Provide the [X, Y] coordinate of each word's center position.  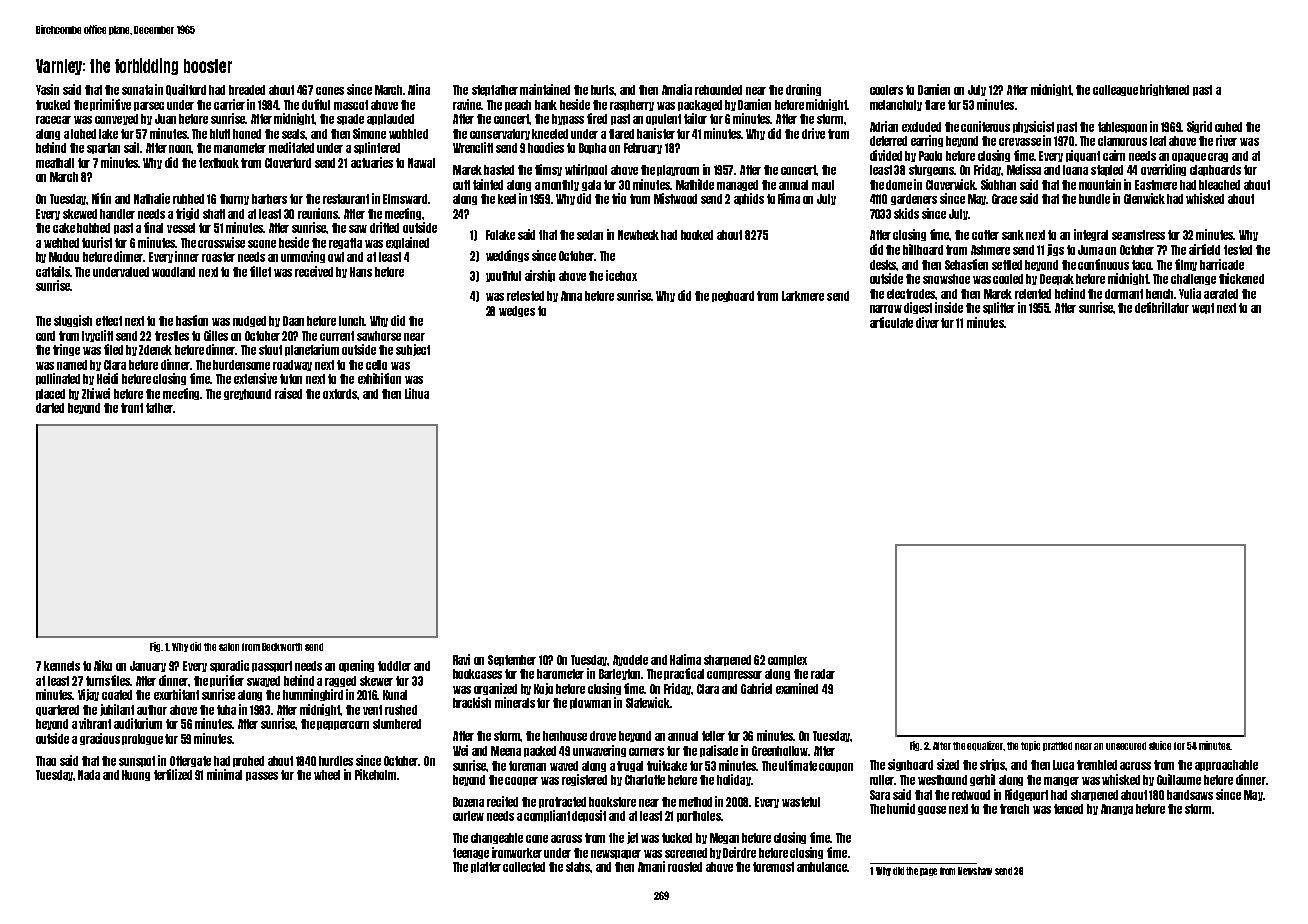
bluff [220, 134]
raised [288, 393]
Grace [1004, 199]
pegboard [733, 296]
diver [927, 322]
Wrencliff [473, 147]
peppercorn [343, 725]
